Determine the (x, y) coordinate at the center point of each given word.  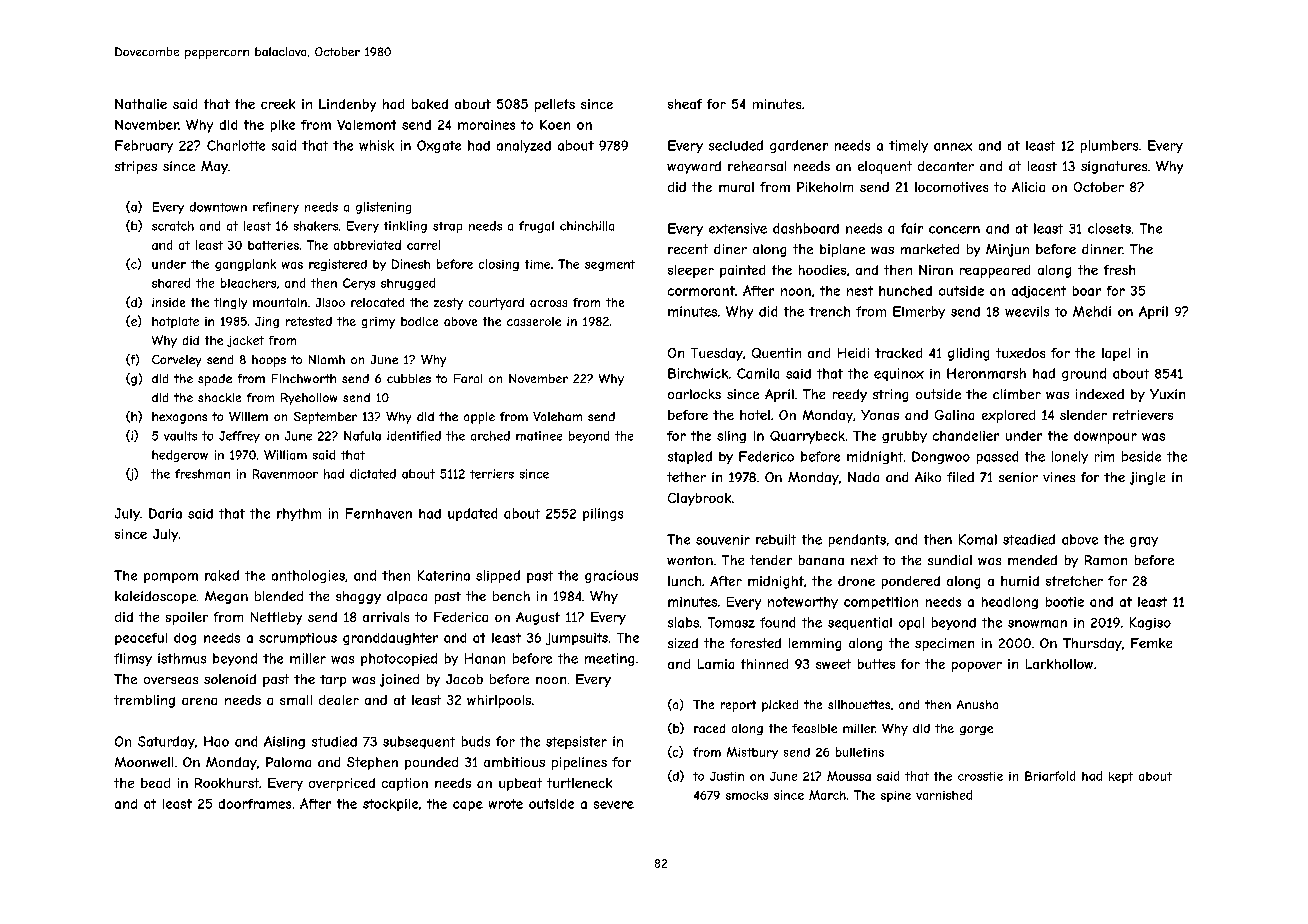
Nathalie (141, 104)
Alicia (1028, 187)
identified (414, 436)
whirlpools (499, 701)
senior (1018, 477)
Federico (766, 456)
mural (736, 187)
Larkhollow (1059, 664)
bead (155, 783)
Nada (863, 477)
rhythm (299, 514)
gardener (799, 146)
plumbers (1109, 146)
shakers (316, 226)
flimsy (133, 659)
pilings (603, 514)
